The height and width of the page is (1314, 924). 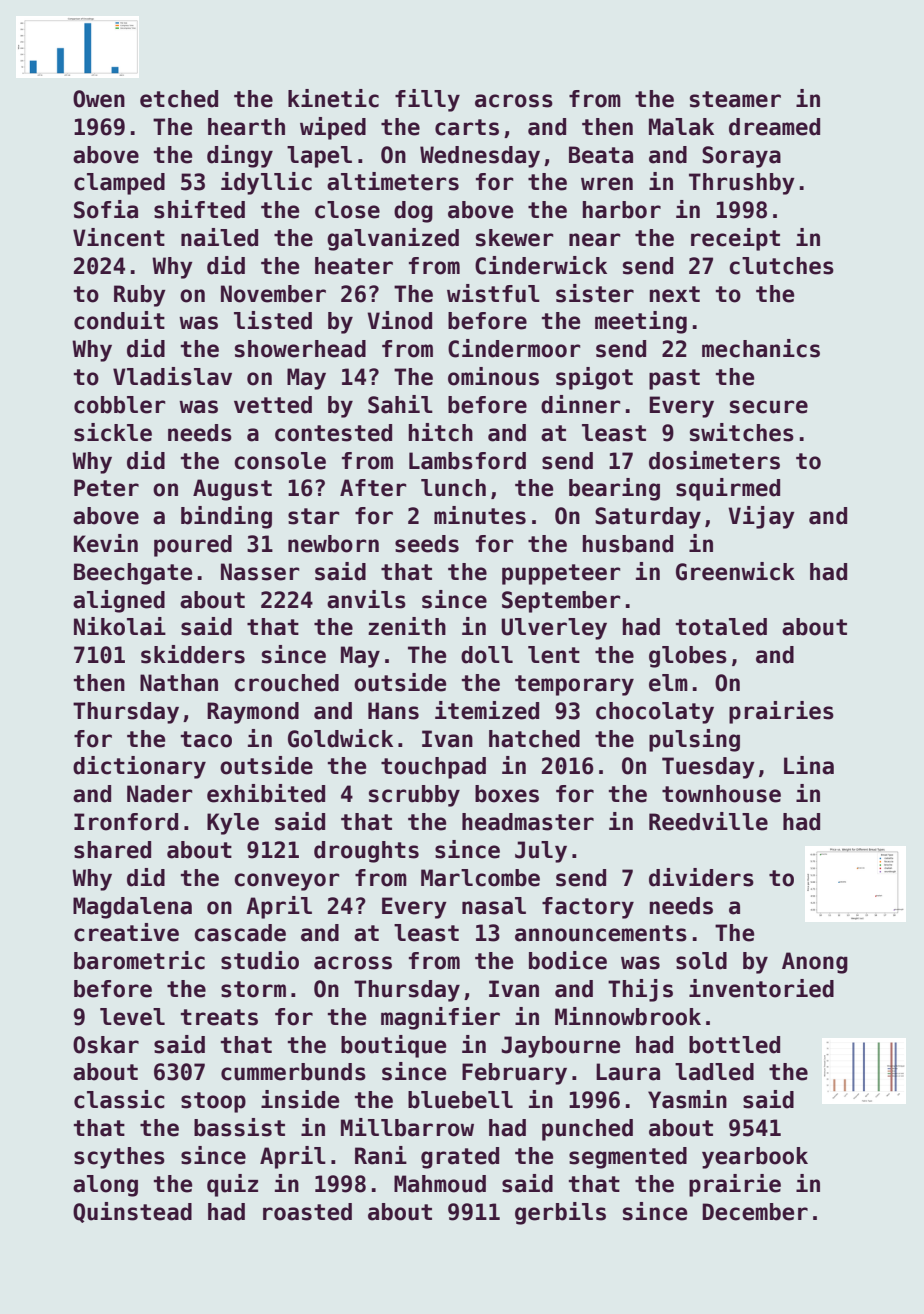 I want to click on anvils, so click(x=366, y=599).
